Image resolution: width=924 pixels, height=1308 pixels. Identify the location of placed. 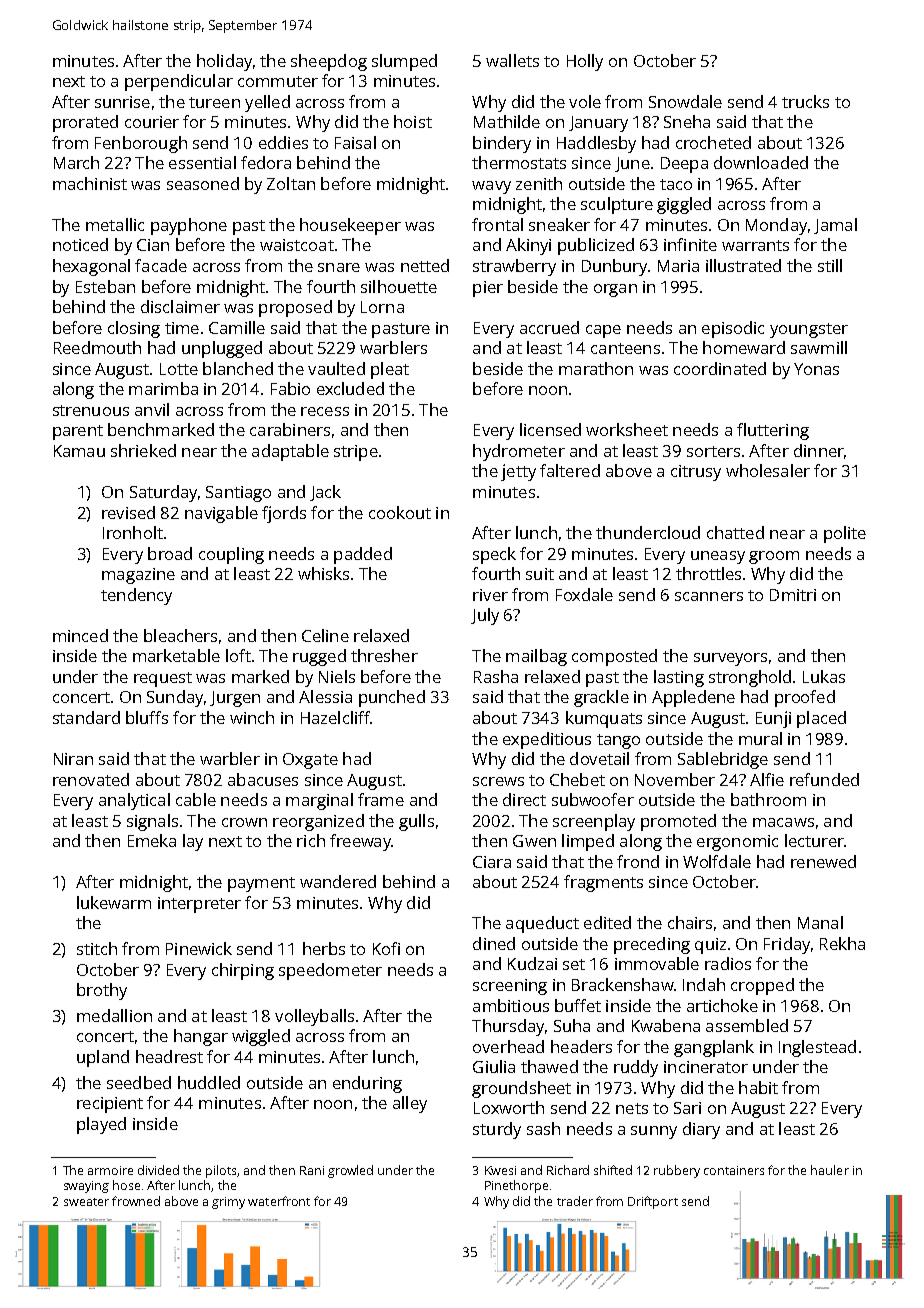
(821, 719).
